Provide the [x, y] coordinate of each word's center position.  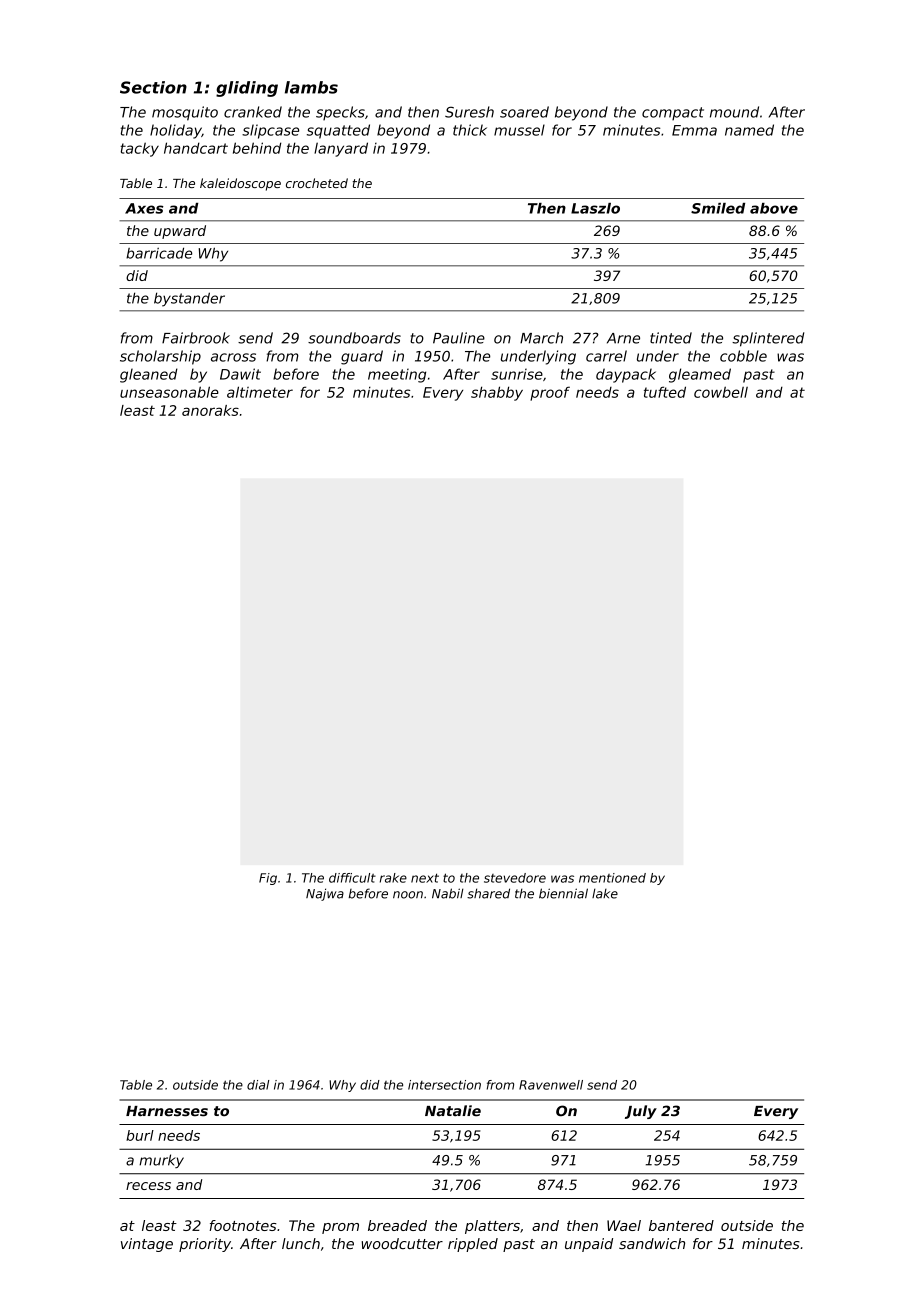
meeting [397, 375]
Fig [268, 879]
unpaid [589, 1245]
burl [140, 1135]
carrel [606, 356]
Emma [694, 130]
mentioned [612, 878]
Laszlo [595, 208]
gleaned [149, 375]
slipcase [270, 131]
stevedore [515, 878]
